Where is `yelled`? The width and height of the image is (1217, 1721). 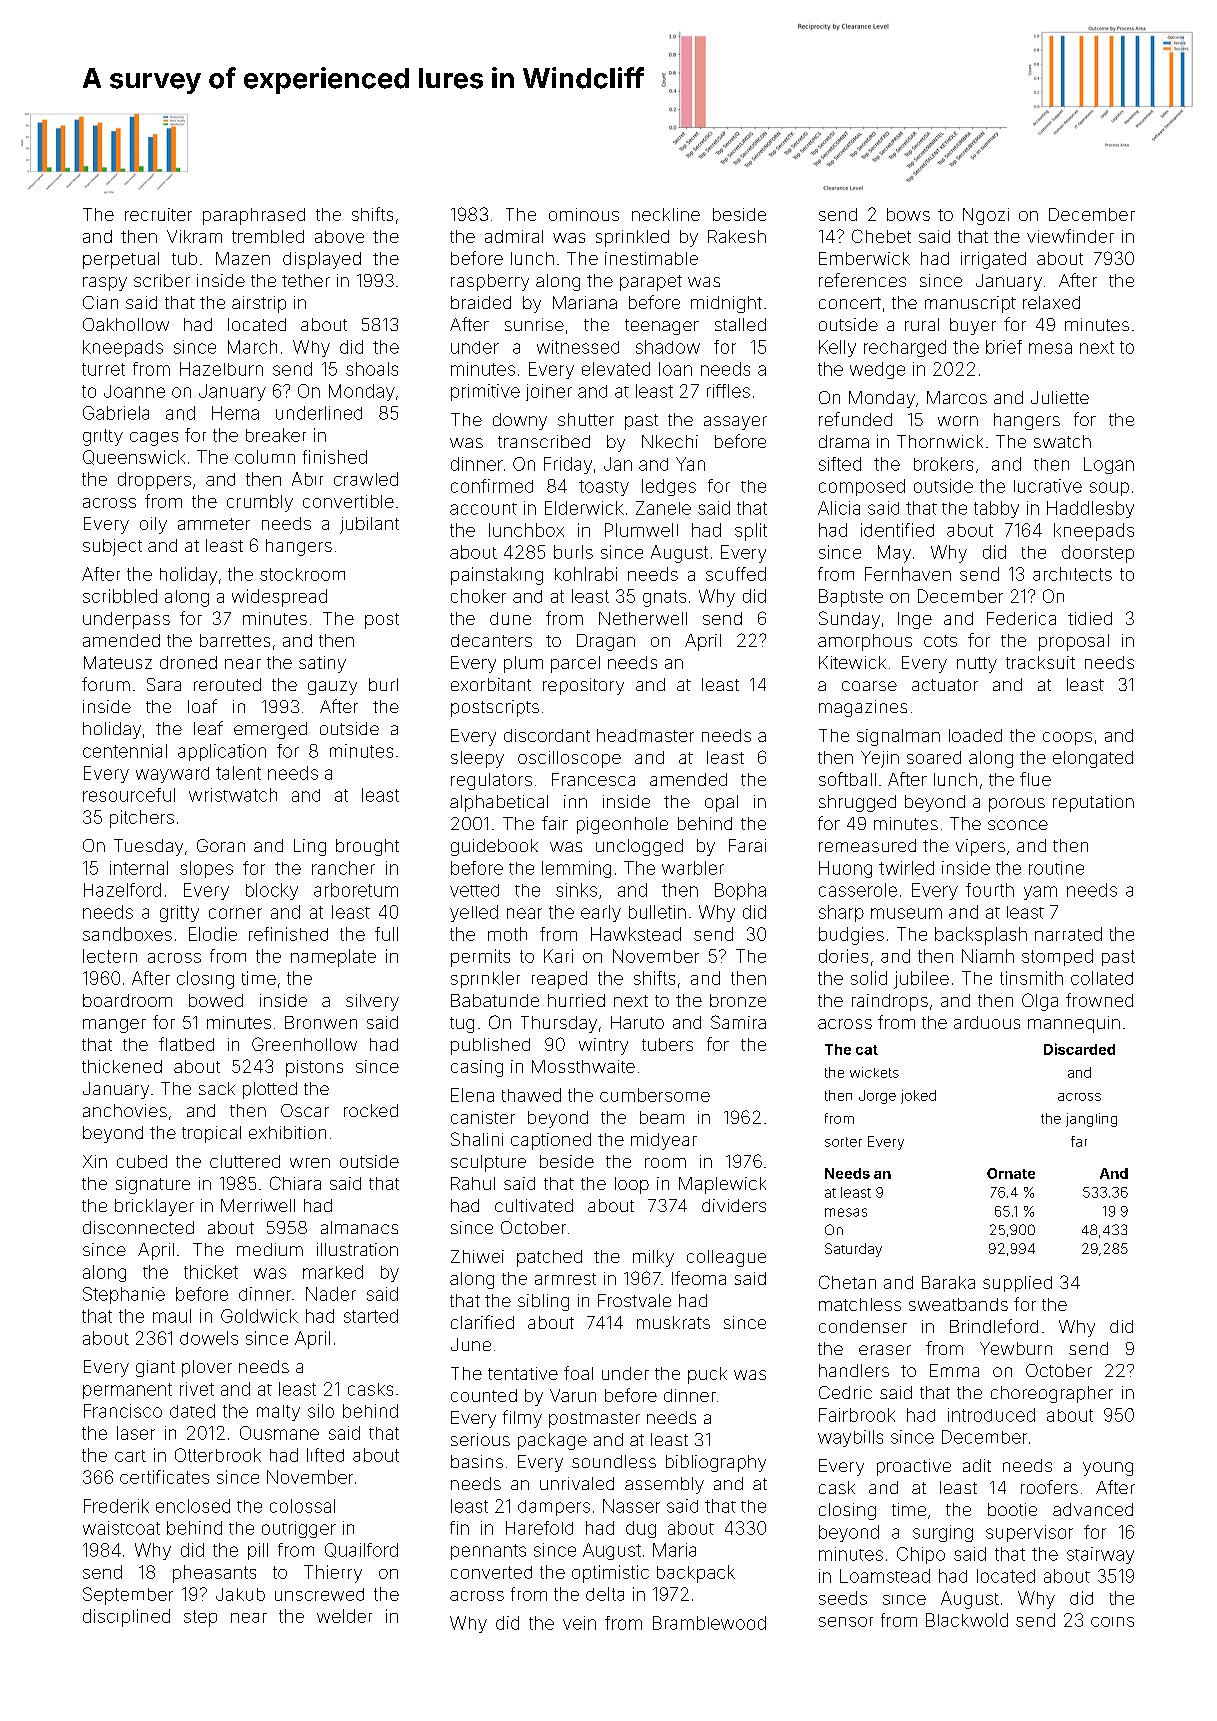
yelled is located at coordinates (474, 913).
